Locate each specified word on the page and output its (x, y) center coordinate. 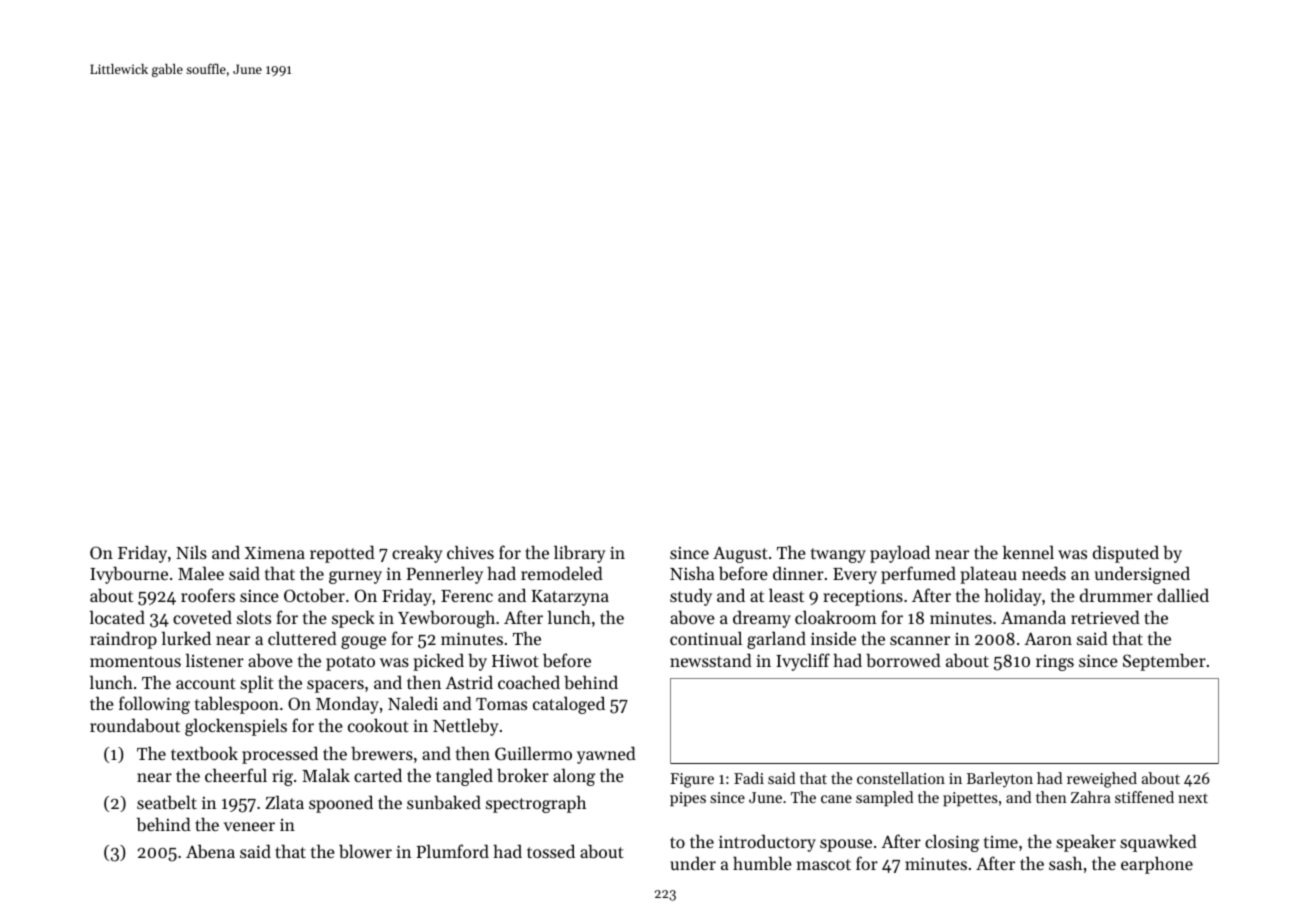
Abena (210, 851)
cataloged (569, 705)
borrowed (903, 660)
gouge (363, 642)
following (154, 705)
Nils (191, 552)
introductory (767, 843)
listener (215, 660)
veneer (249, 826)
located (117, 617)
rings (1055, 663)
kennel (1028, 552)
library (580, 554)
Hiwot (515, 661)
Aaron (1048, 638)
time (1001, 842)
